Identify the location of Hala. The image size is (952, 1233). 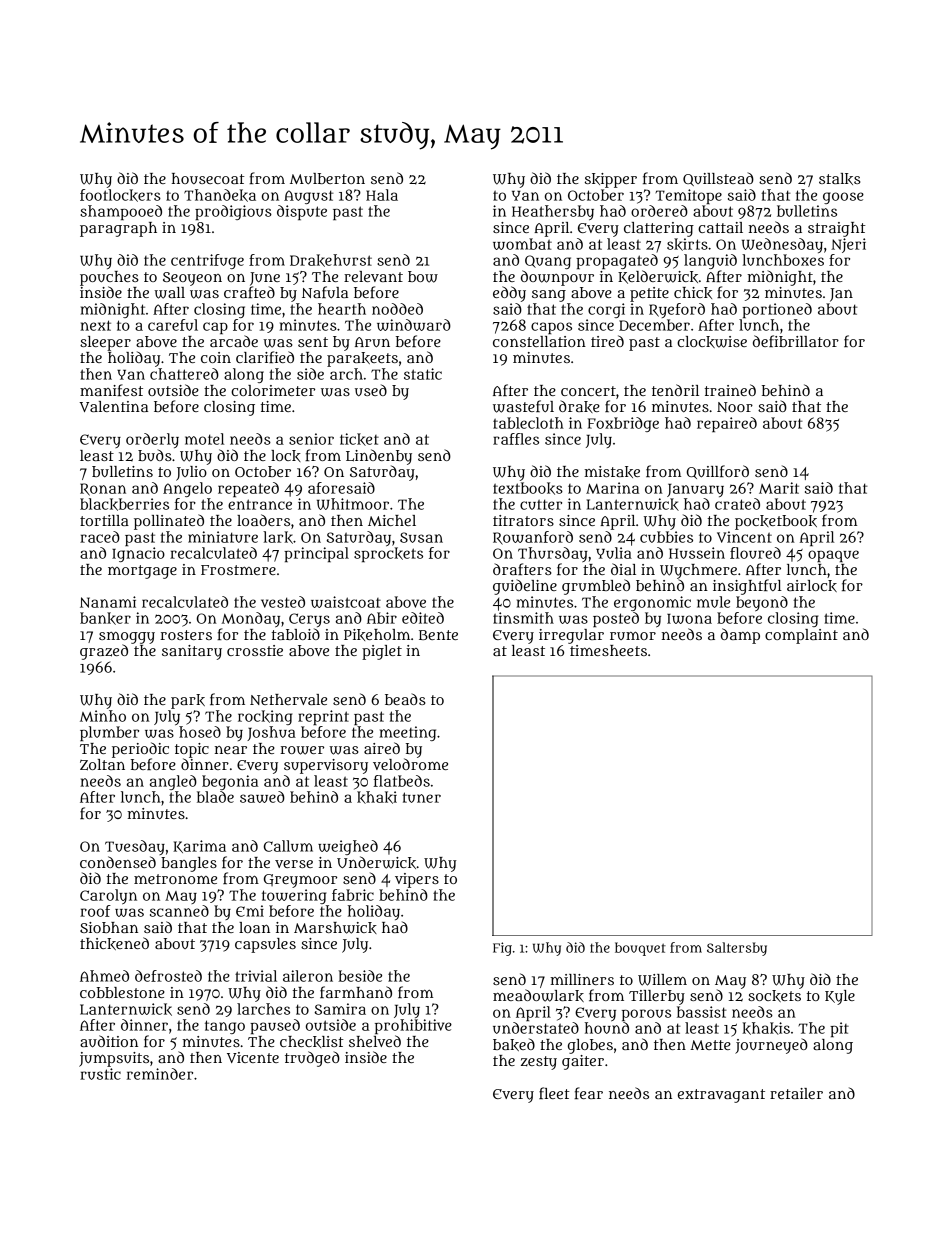
(382, 195).
